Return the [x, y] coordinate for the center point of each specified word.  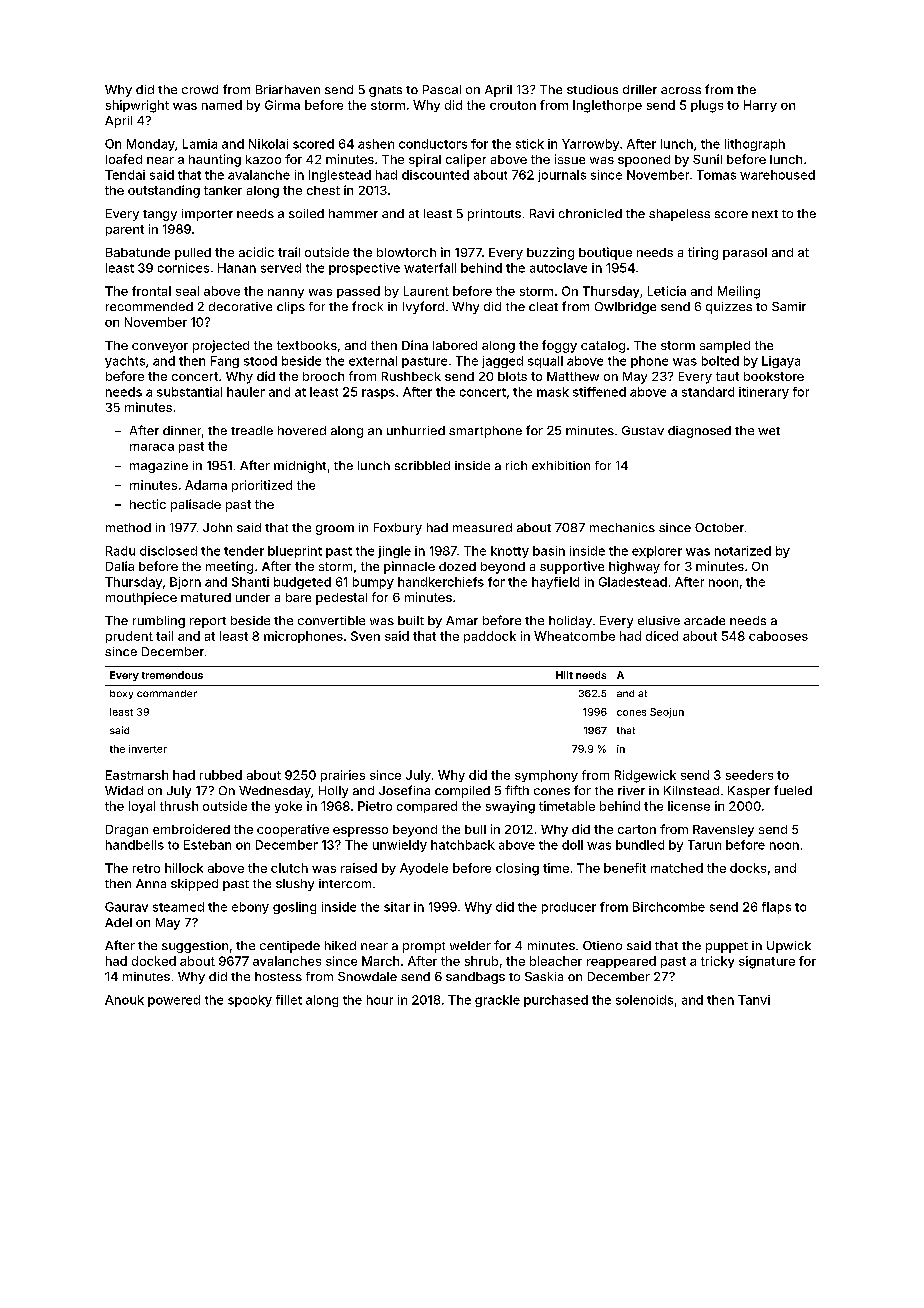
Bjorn [185, 583]
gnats [385, 91]
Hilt [564, 675]
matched [677, 868]
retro [146, 868]
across [681, 90]
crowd [200, 89]
